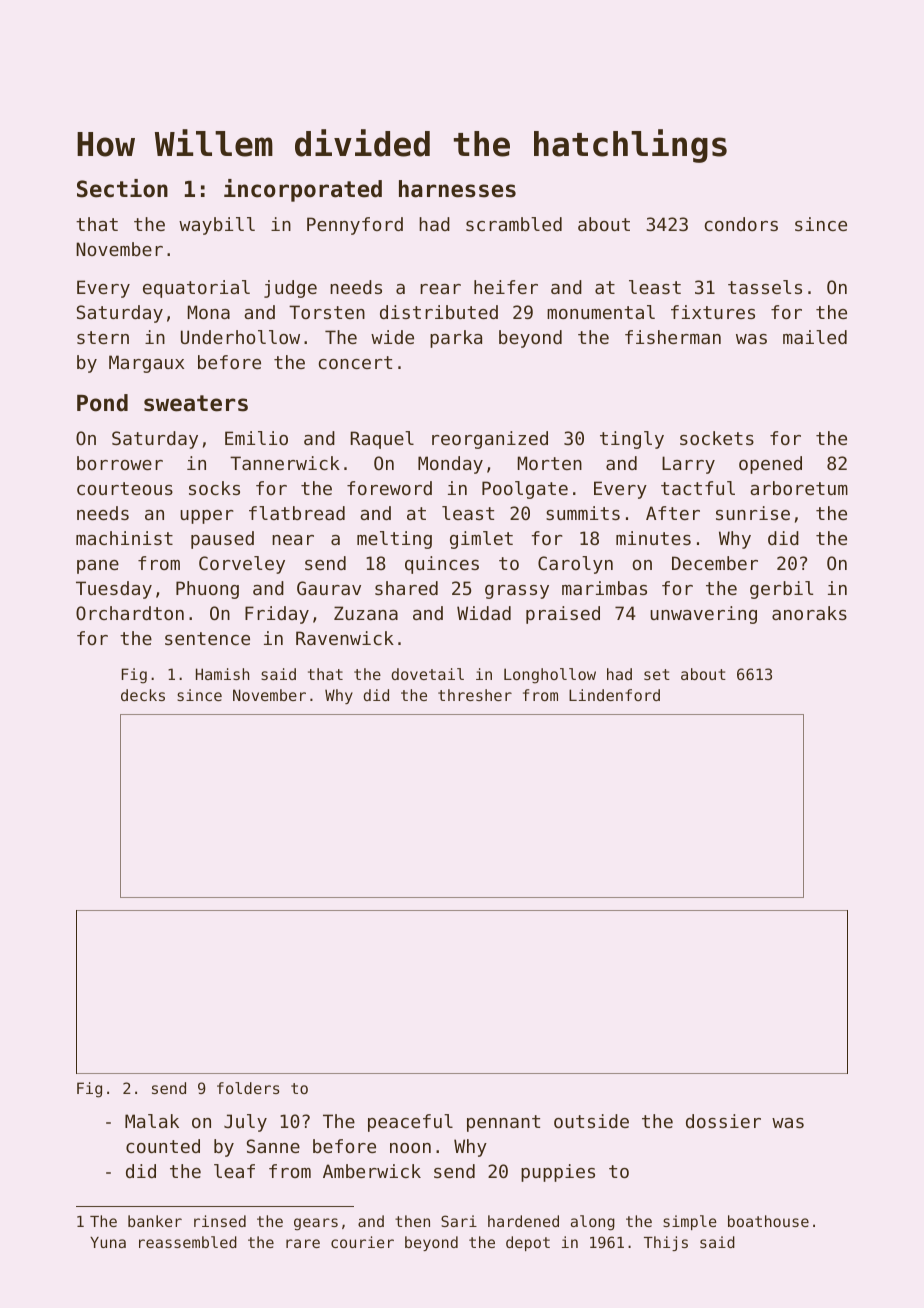 The image size is (924, 1308). What do you see at coordinates (457, 189) in the document?
I see `harnesses` at bounding box center [457, 189].
